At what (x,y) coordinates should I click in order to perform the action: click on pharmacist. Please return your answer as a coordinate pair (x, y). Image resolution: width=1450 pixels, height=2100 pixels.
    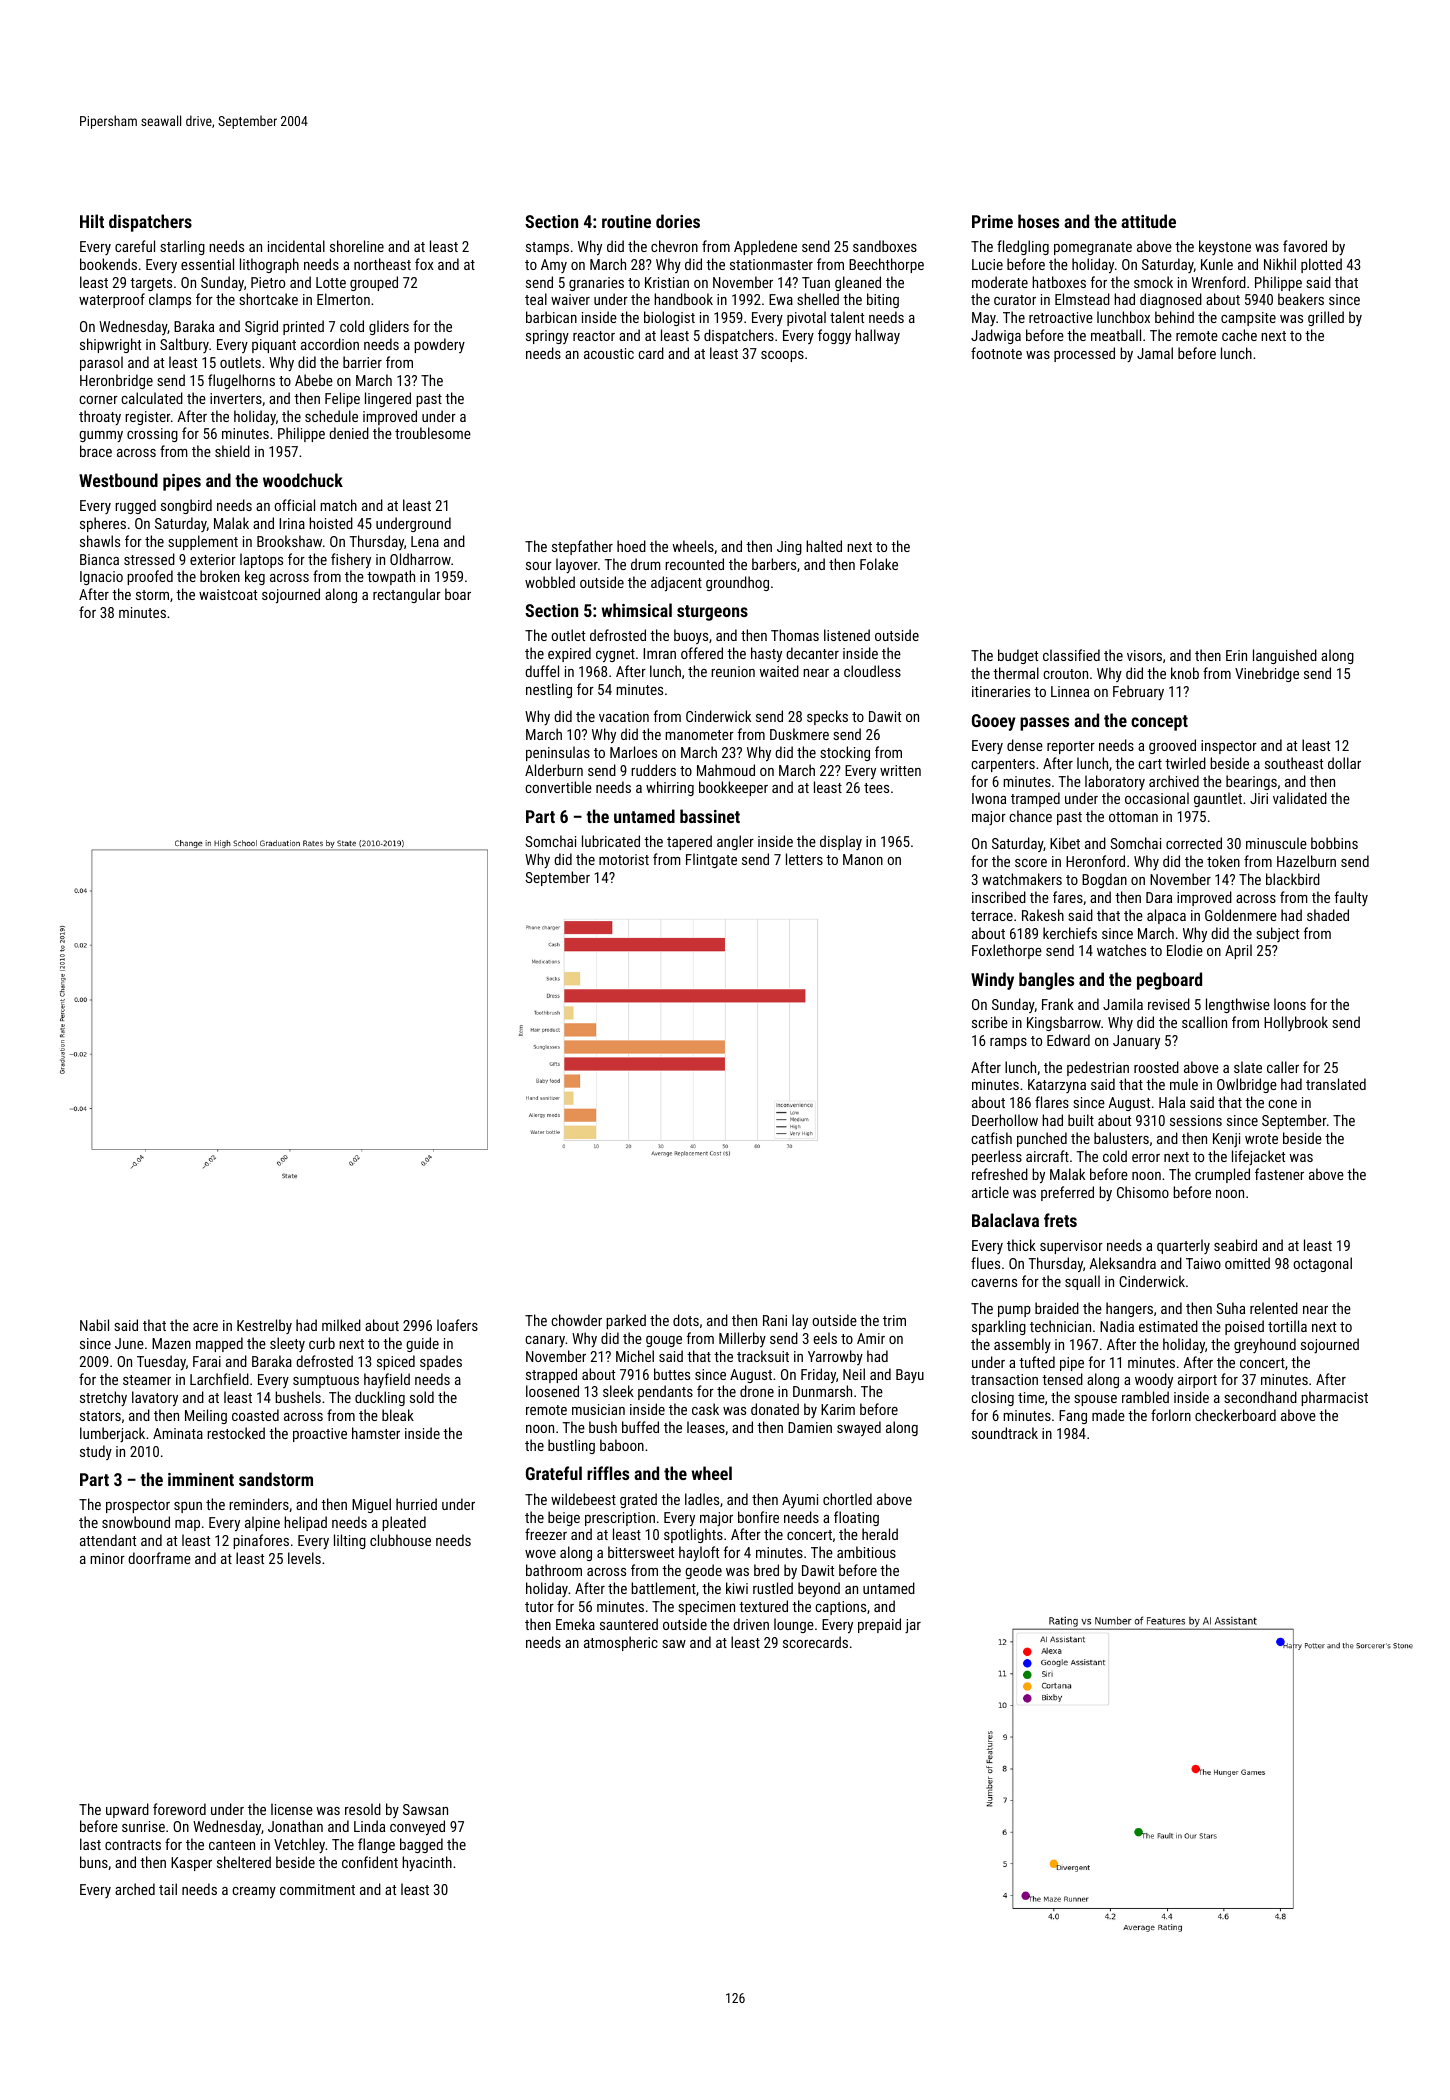
    Looking at the image, I should click on (1334, 1398).
